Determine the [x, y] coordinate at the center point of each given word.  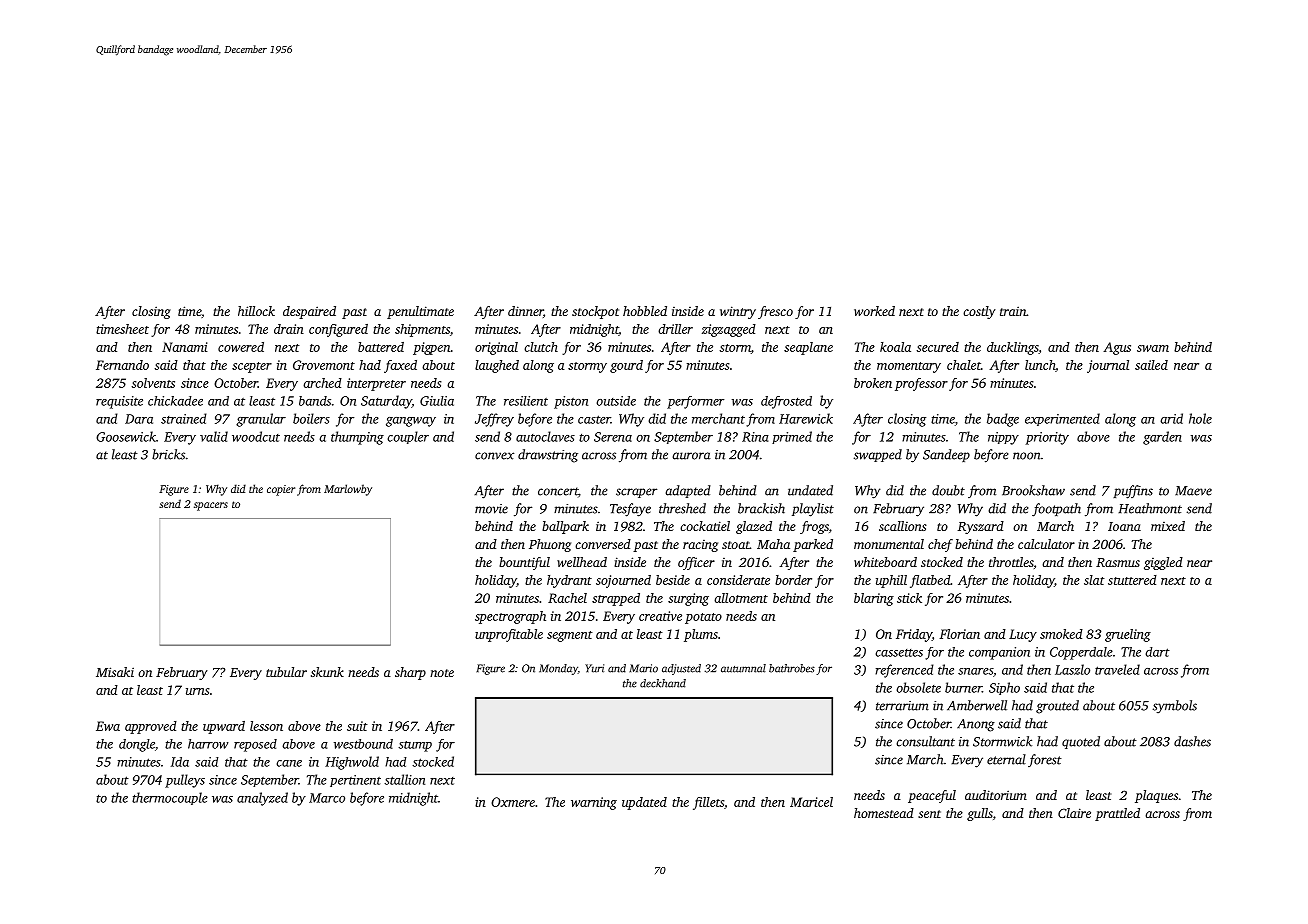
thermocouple [170, 798]
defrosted [786, 402]
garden [1162, 438]
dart [1157, 652]
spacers [211, 506]
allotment [741, 598]
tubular [286, 672]
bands [315, 401]
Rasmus [1118, 562]
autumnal [743, 668]
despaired [309, 312]
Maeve [1193, 491]
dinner [525, 311]
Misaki [115, 672]
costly [979, 312]
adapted [688, 491]
